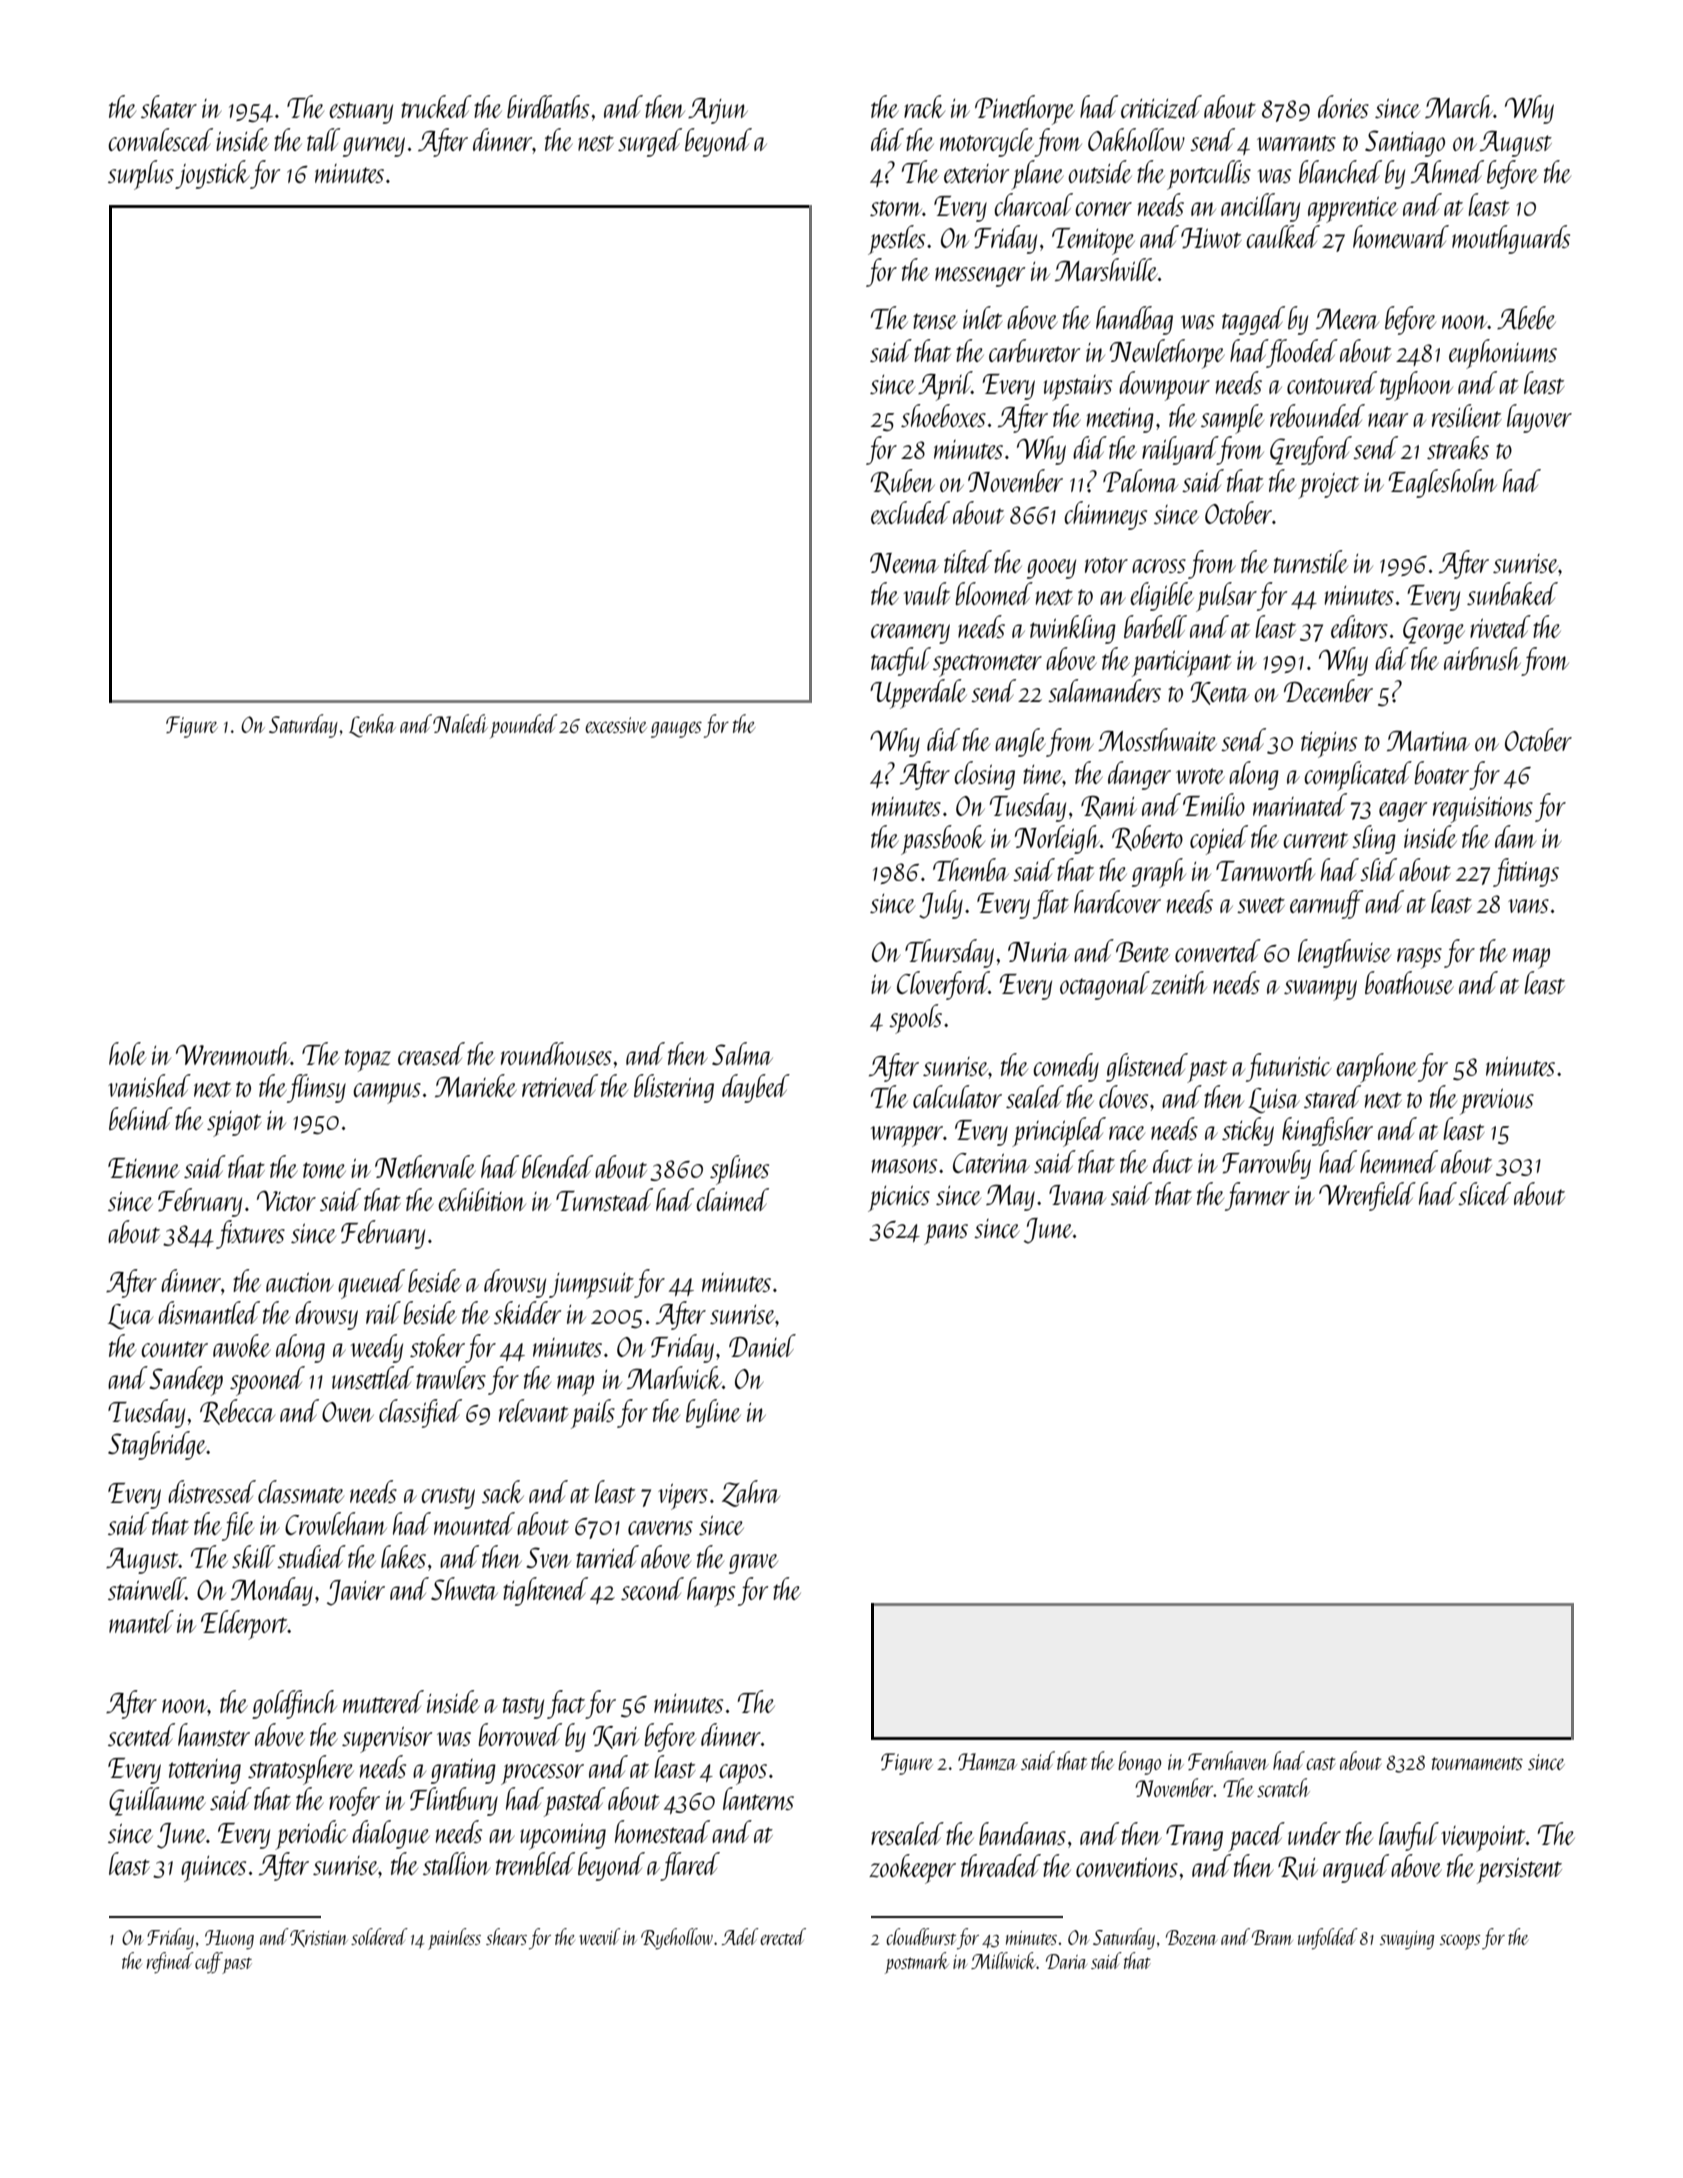 Image resolution: width=1683 pixels, height=2178 pixels. I want to click on exterior, so click(976, 173).
